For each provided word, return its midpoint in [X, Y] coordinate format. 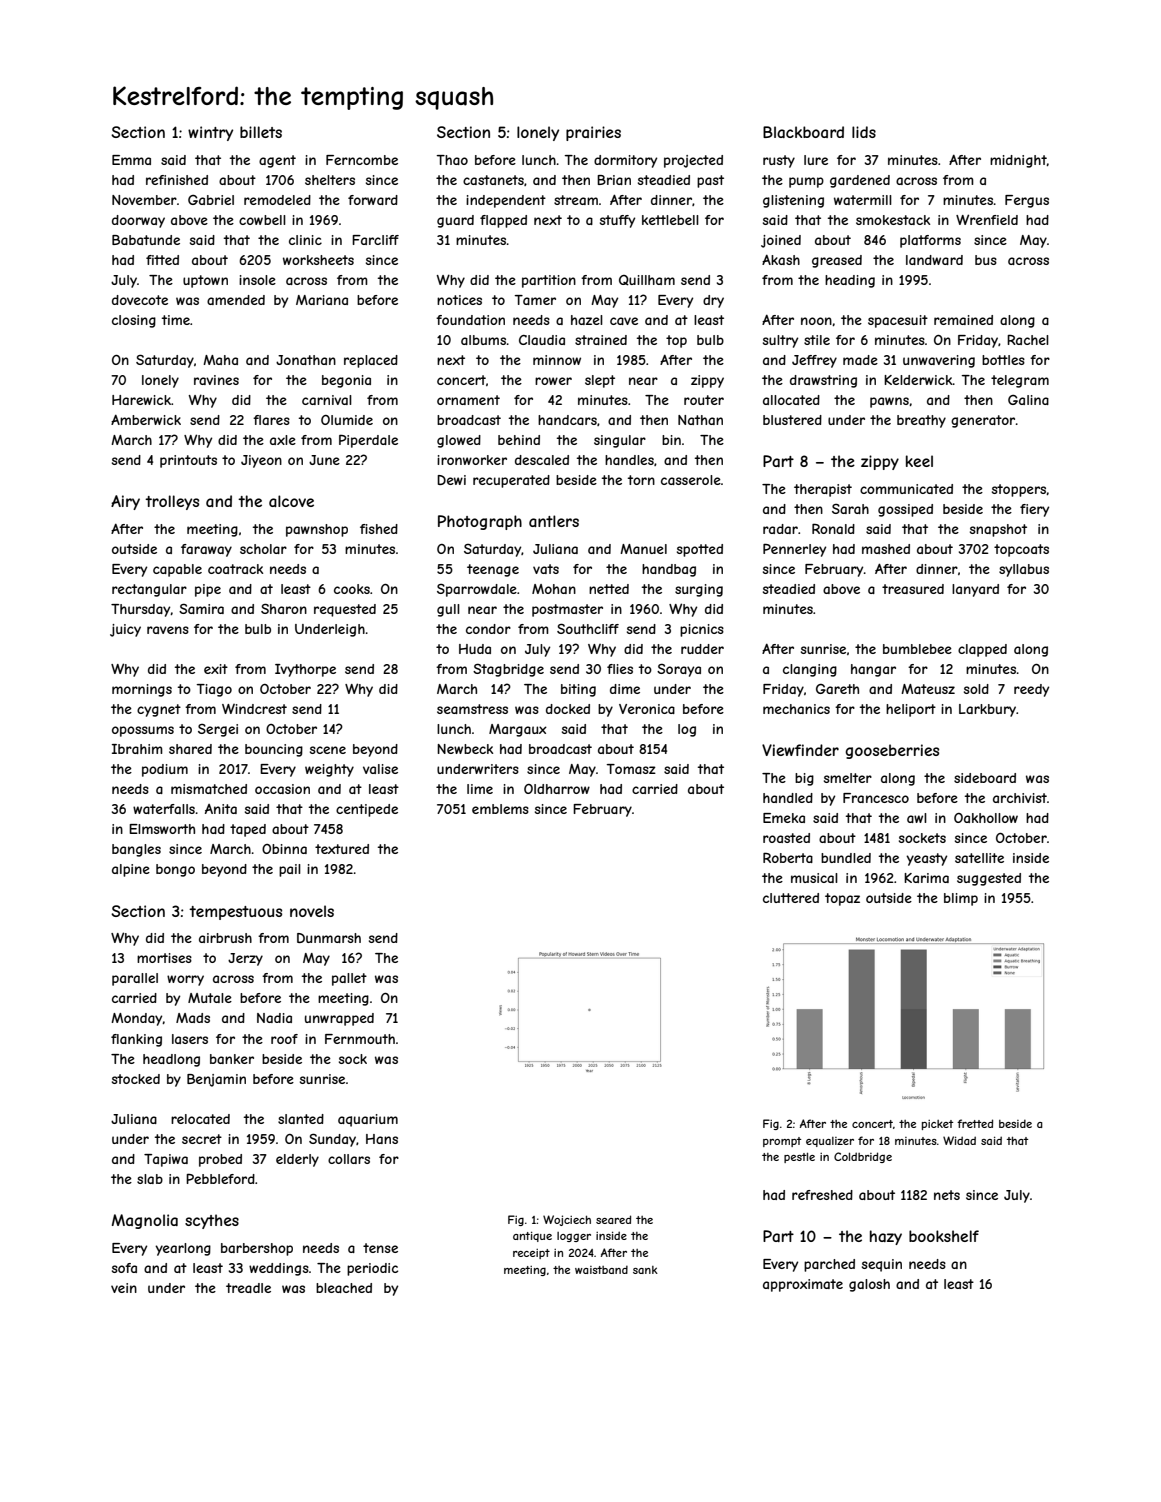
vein [124, 1288]
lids [864, 132]
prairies [593, 133]
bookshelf [944, 1236]
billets [261, 132]
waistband [601, 1269]
